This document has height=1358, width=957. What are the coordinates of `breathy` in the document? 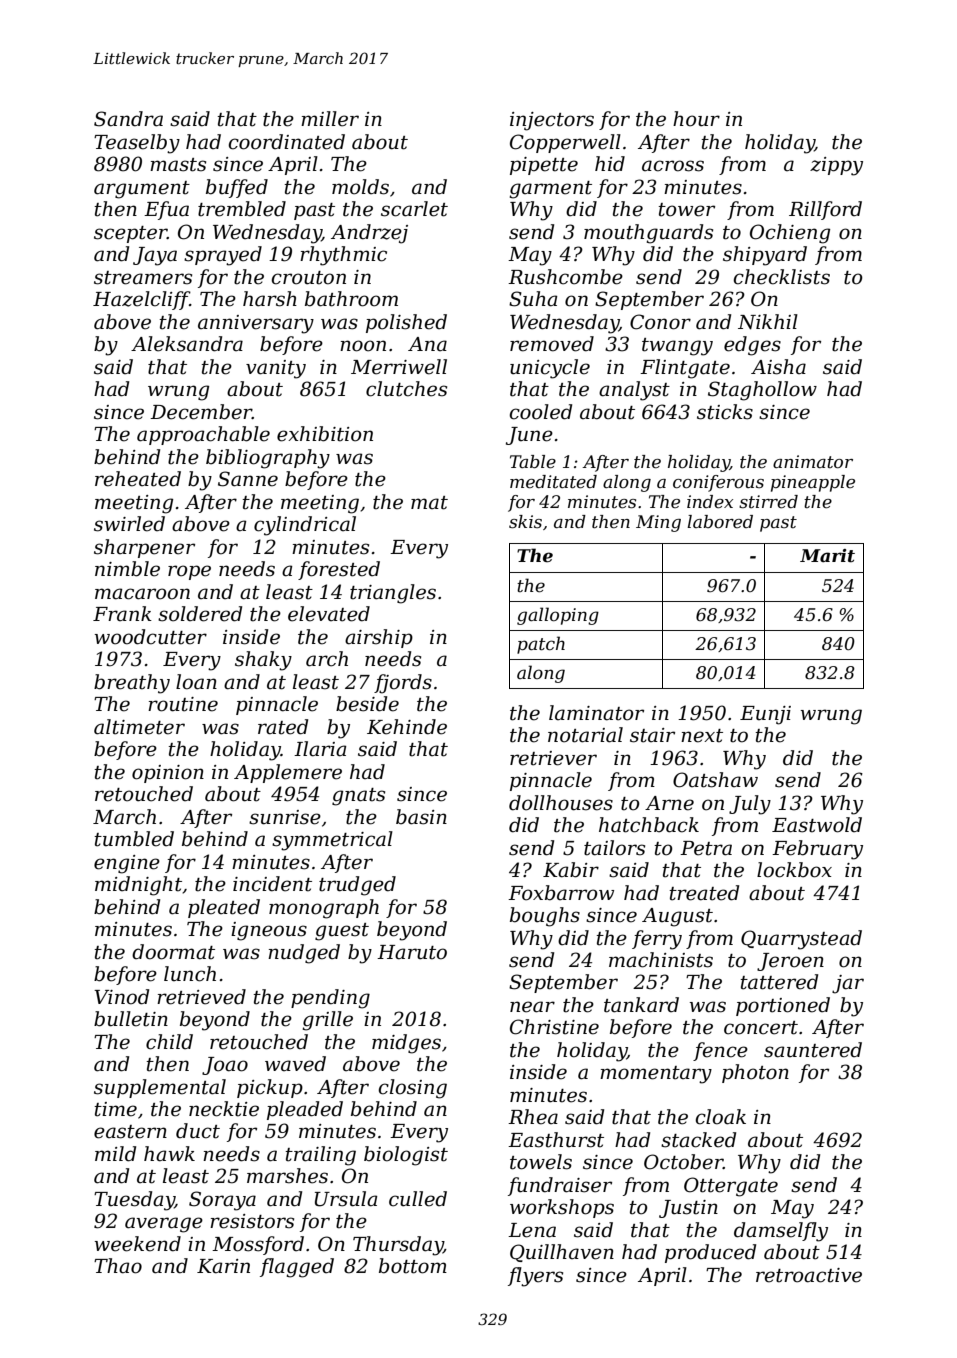 It's located at (132, 684).
